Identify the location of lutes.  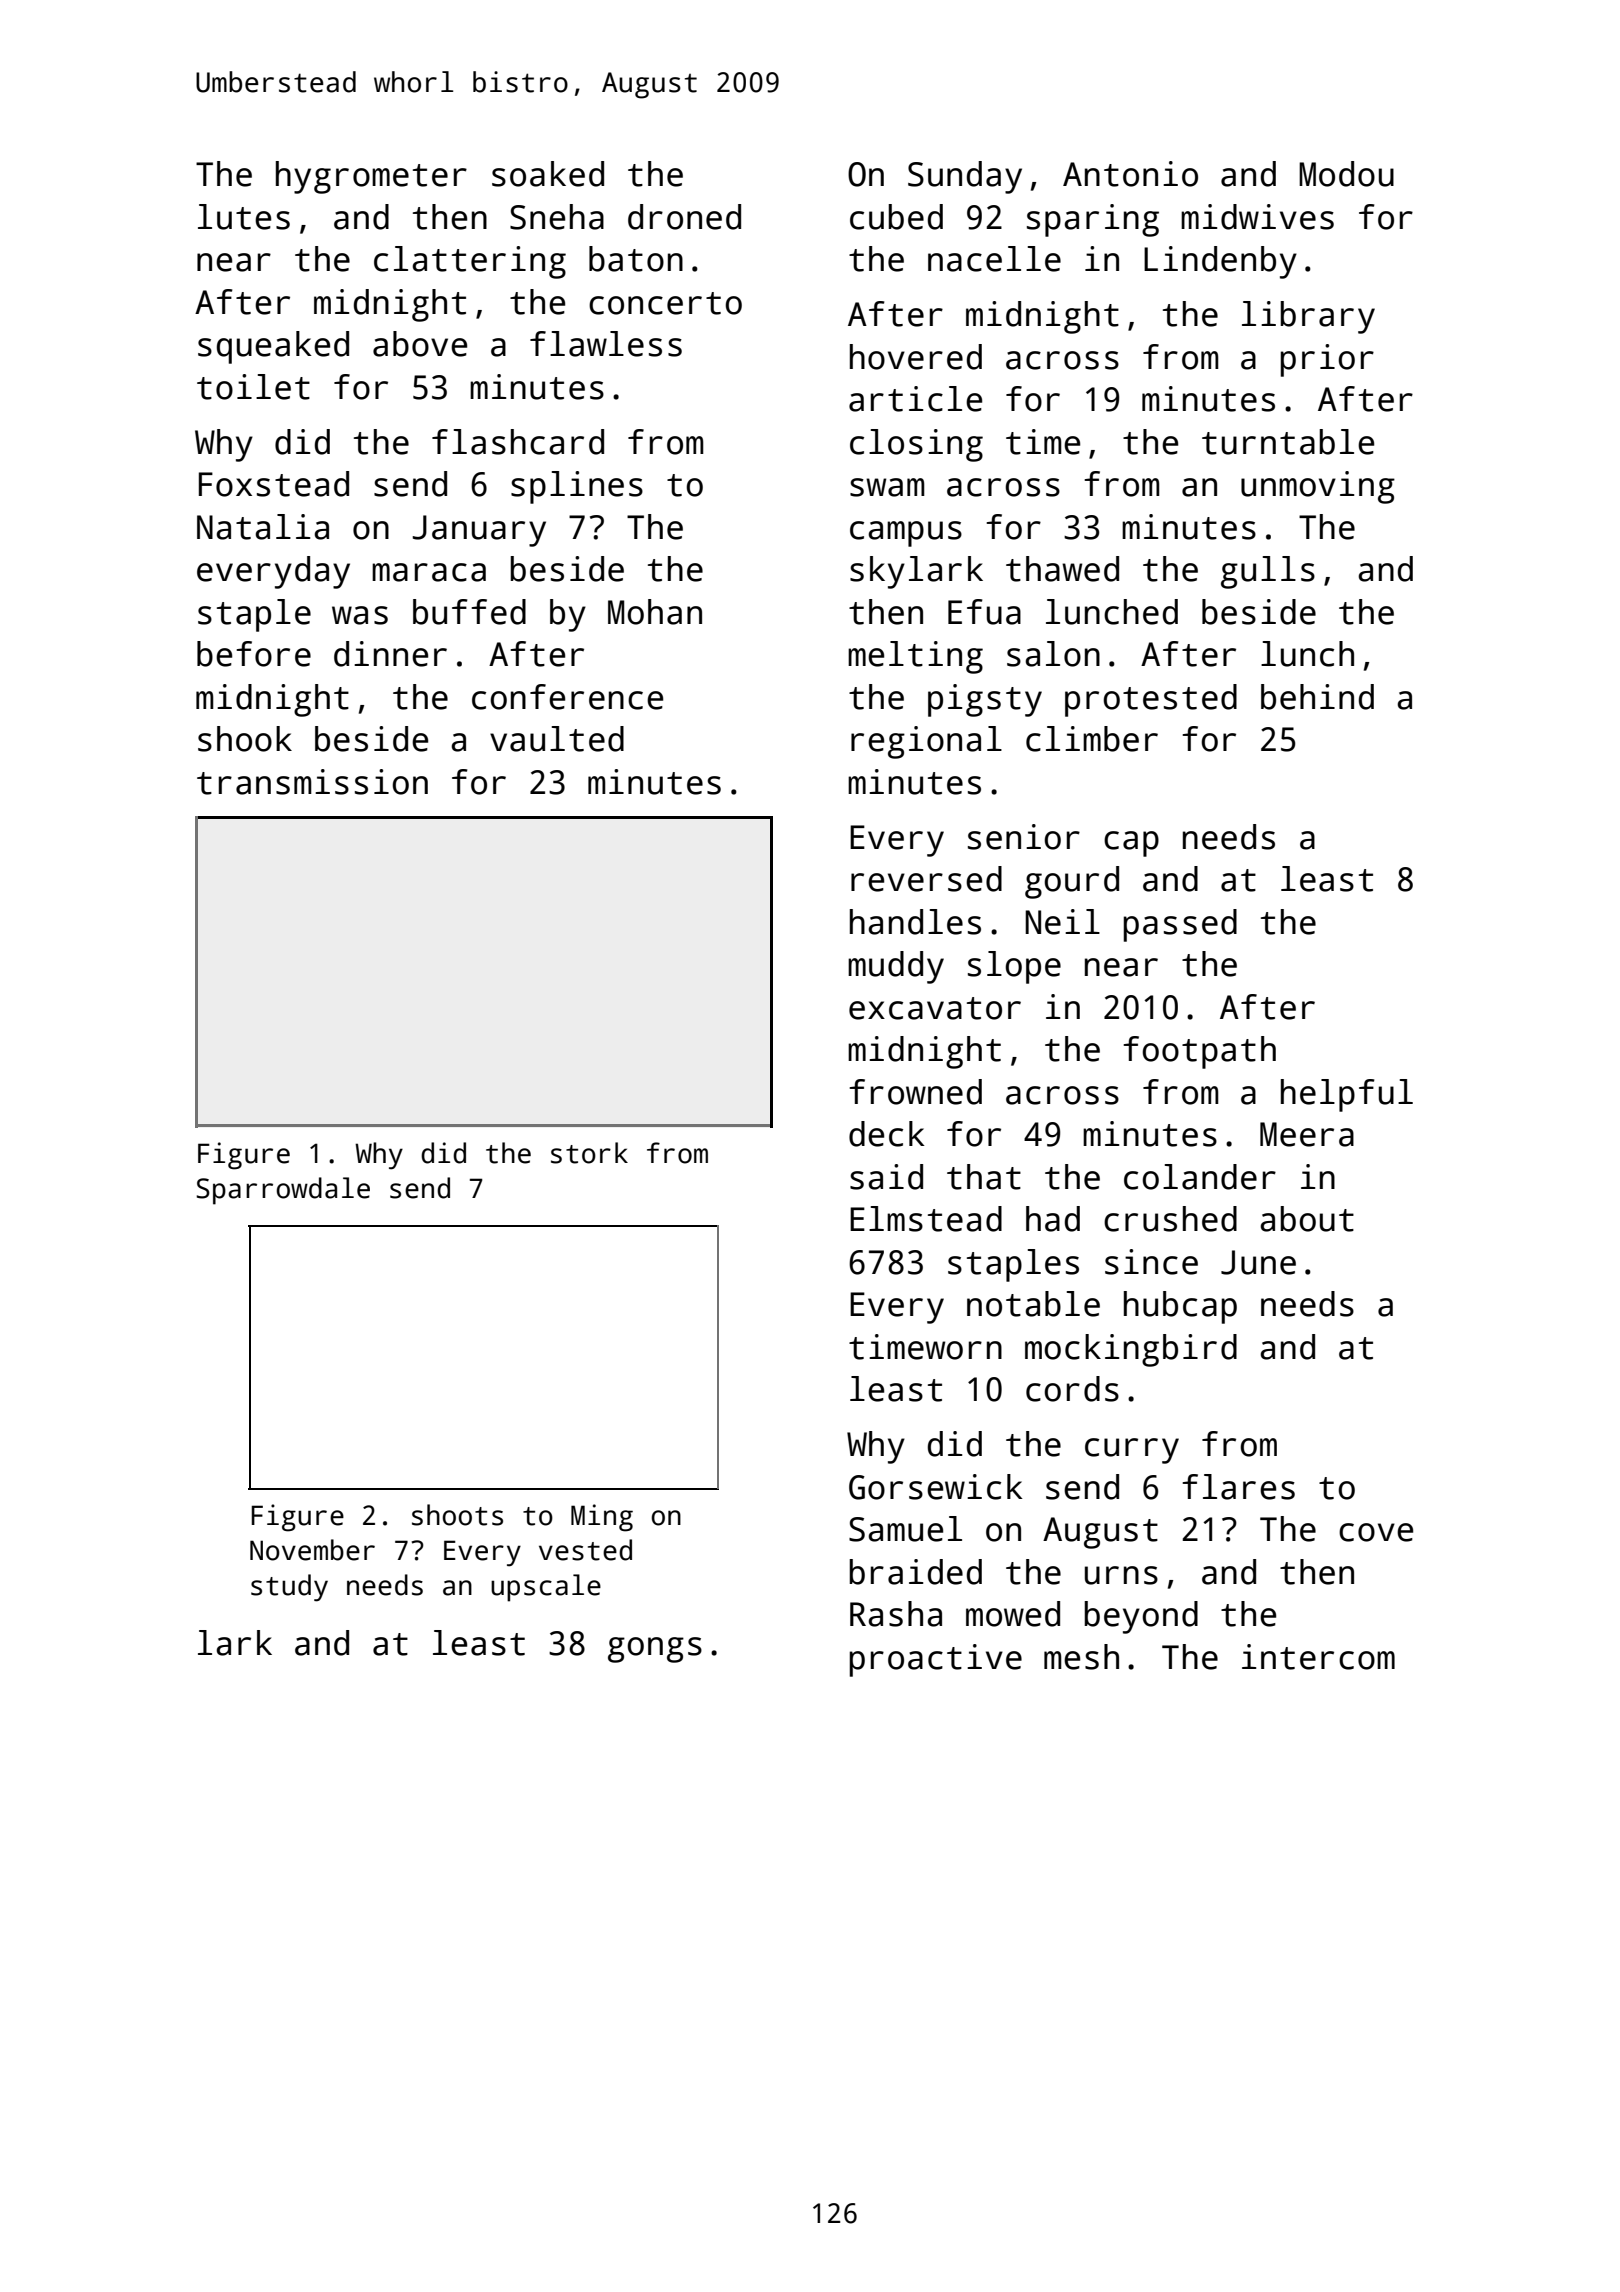
(244, 217).
